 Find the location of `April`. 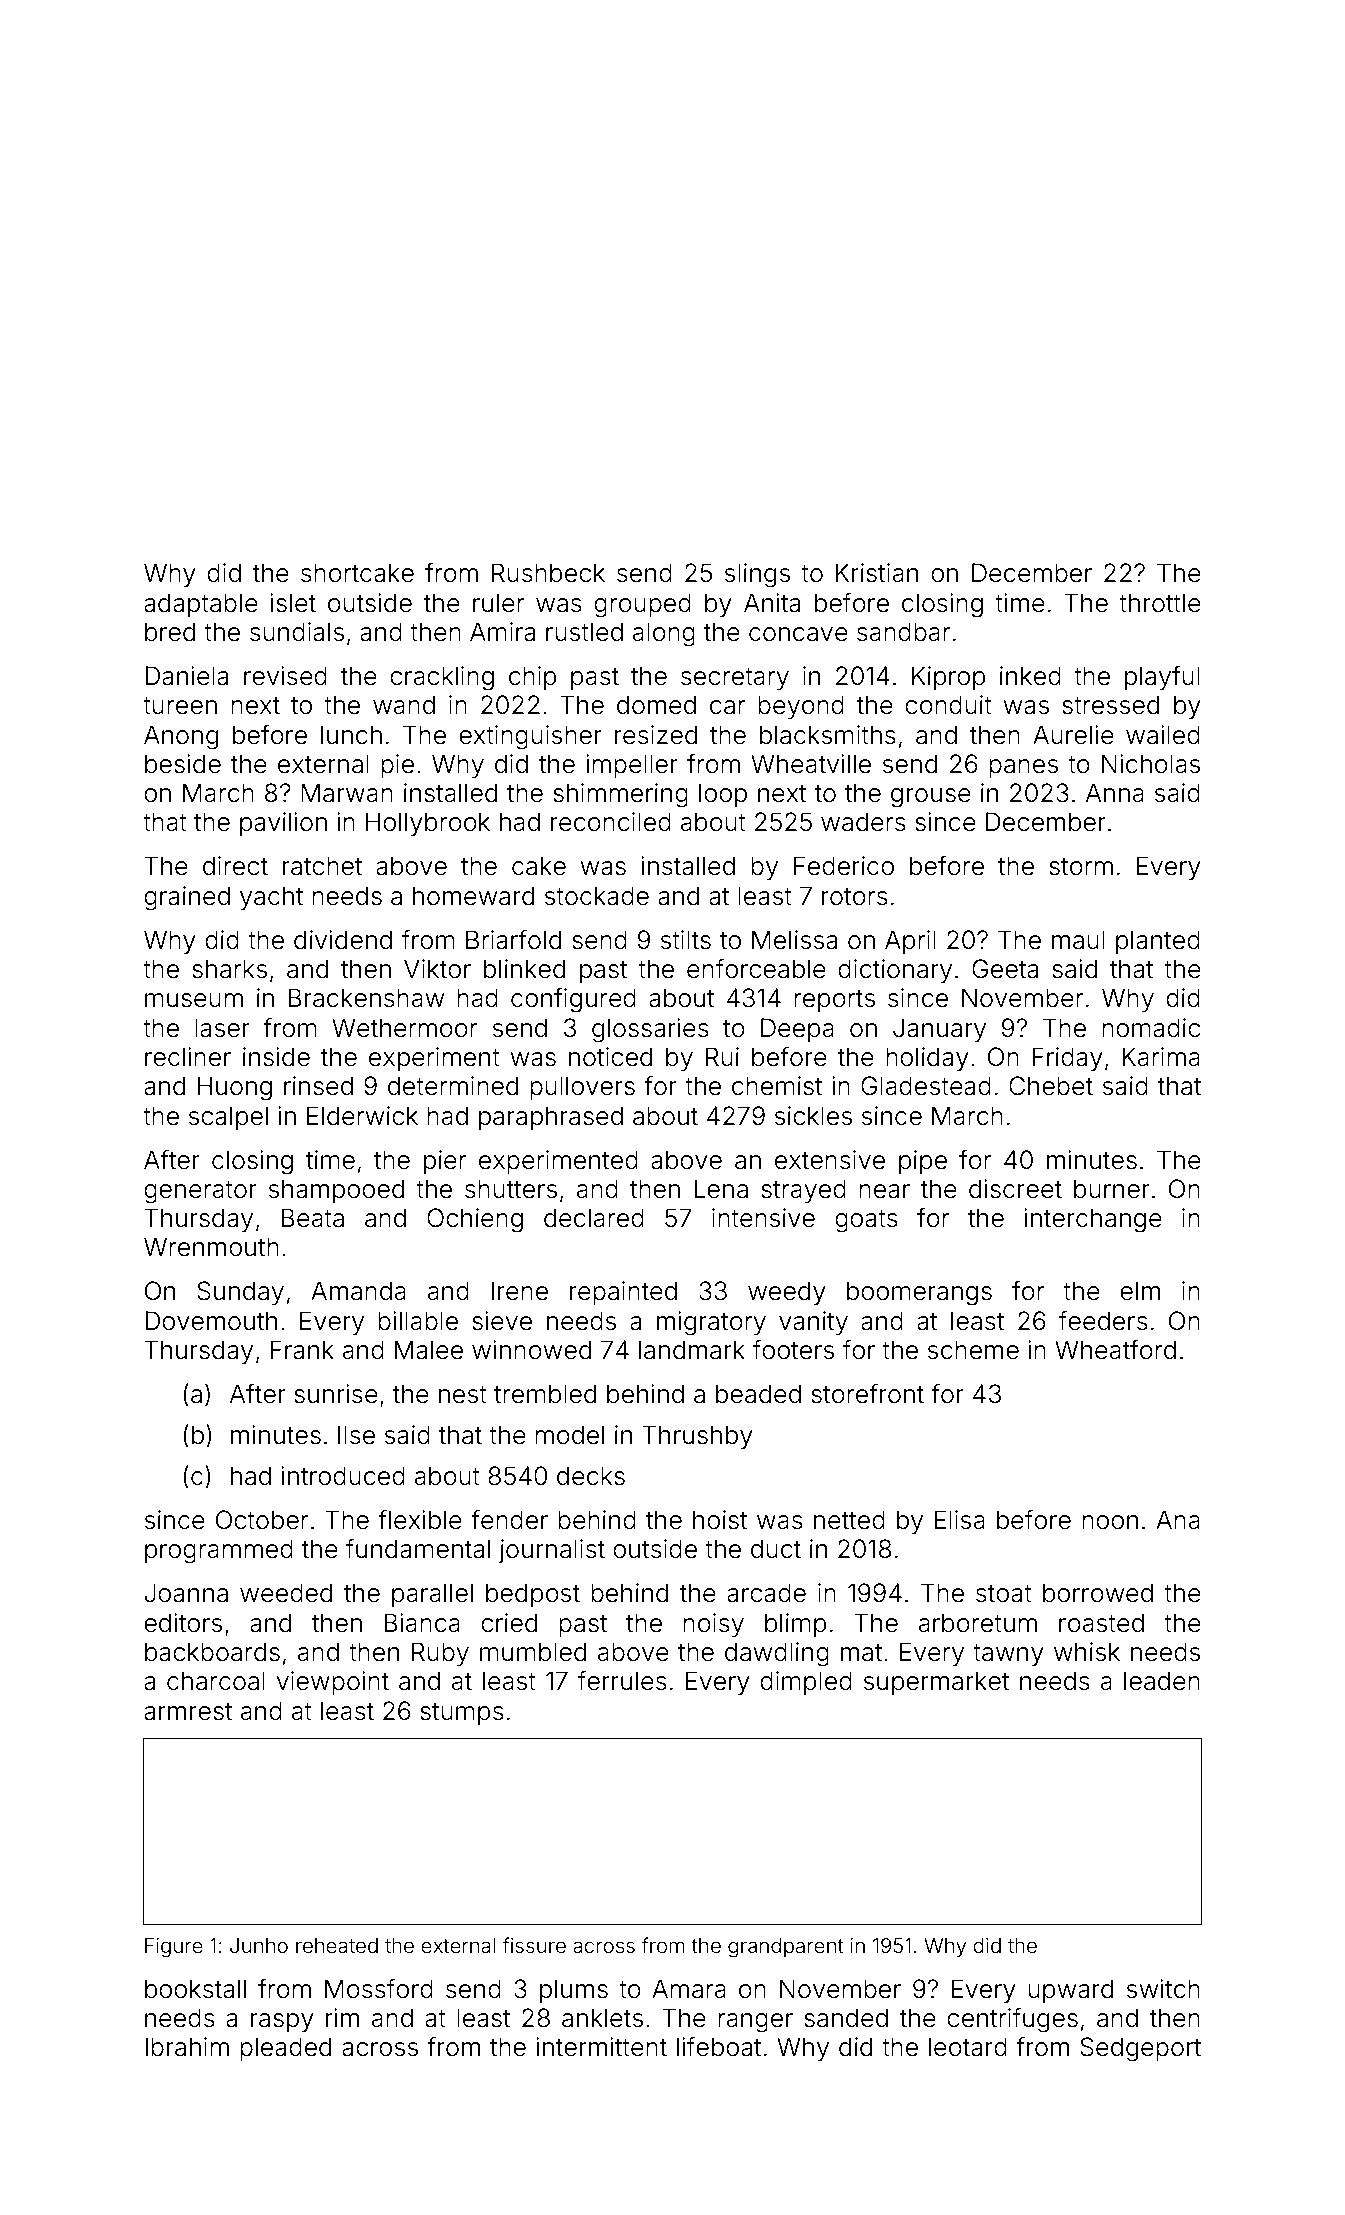

April is located at coordinates (910, 942).
